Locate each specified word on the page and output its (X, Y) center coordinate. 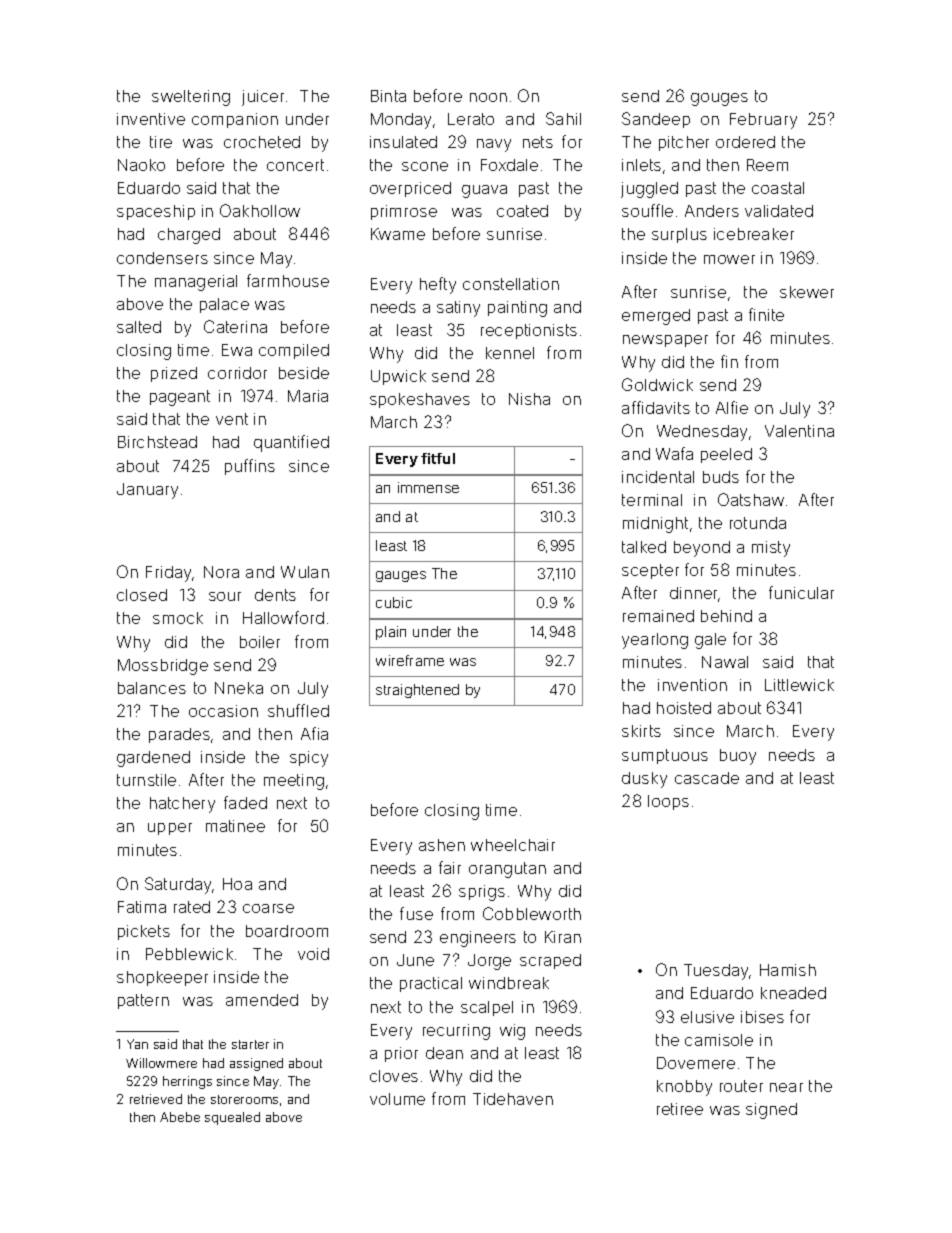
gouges (719, 99)
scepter (650, 571)
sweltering (191, 98)
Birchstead (157, 442)
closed (142, 595)
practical (431, 984)
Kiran (563, 937)
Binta (388, 96)
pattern (143, 1001)
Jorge (489, 962)
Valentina (799, 431)
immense (428, 487)
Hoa (237, 884)
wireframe (410, 660)
